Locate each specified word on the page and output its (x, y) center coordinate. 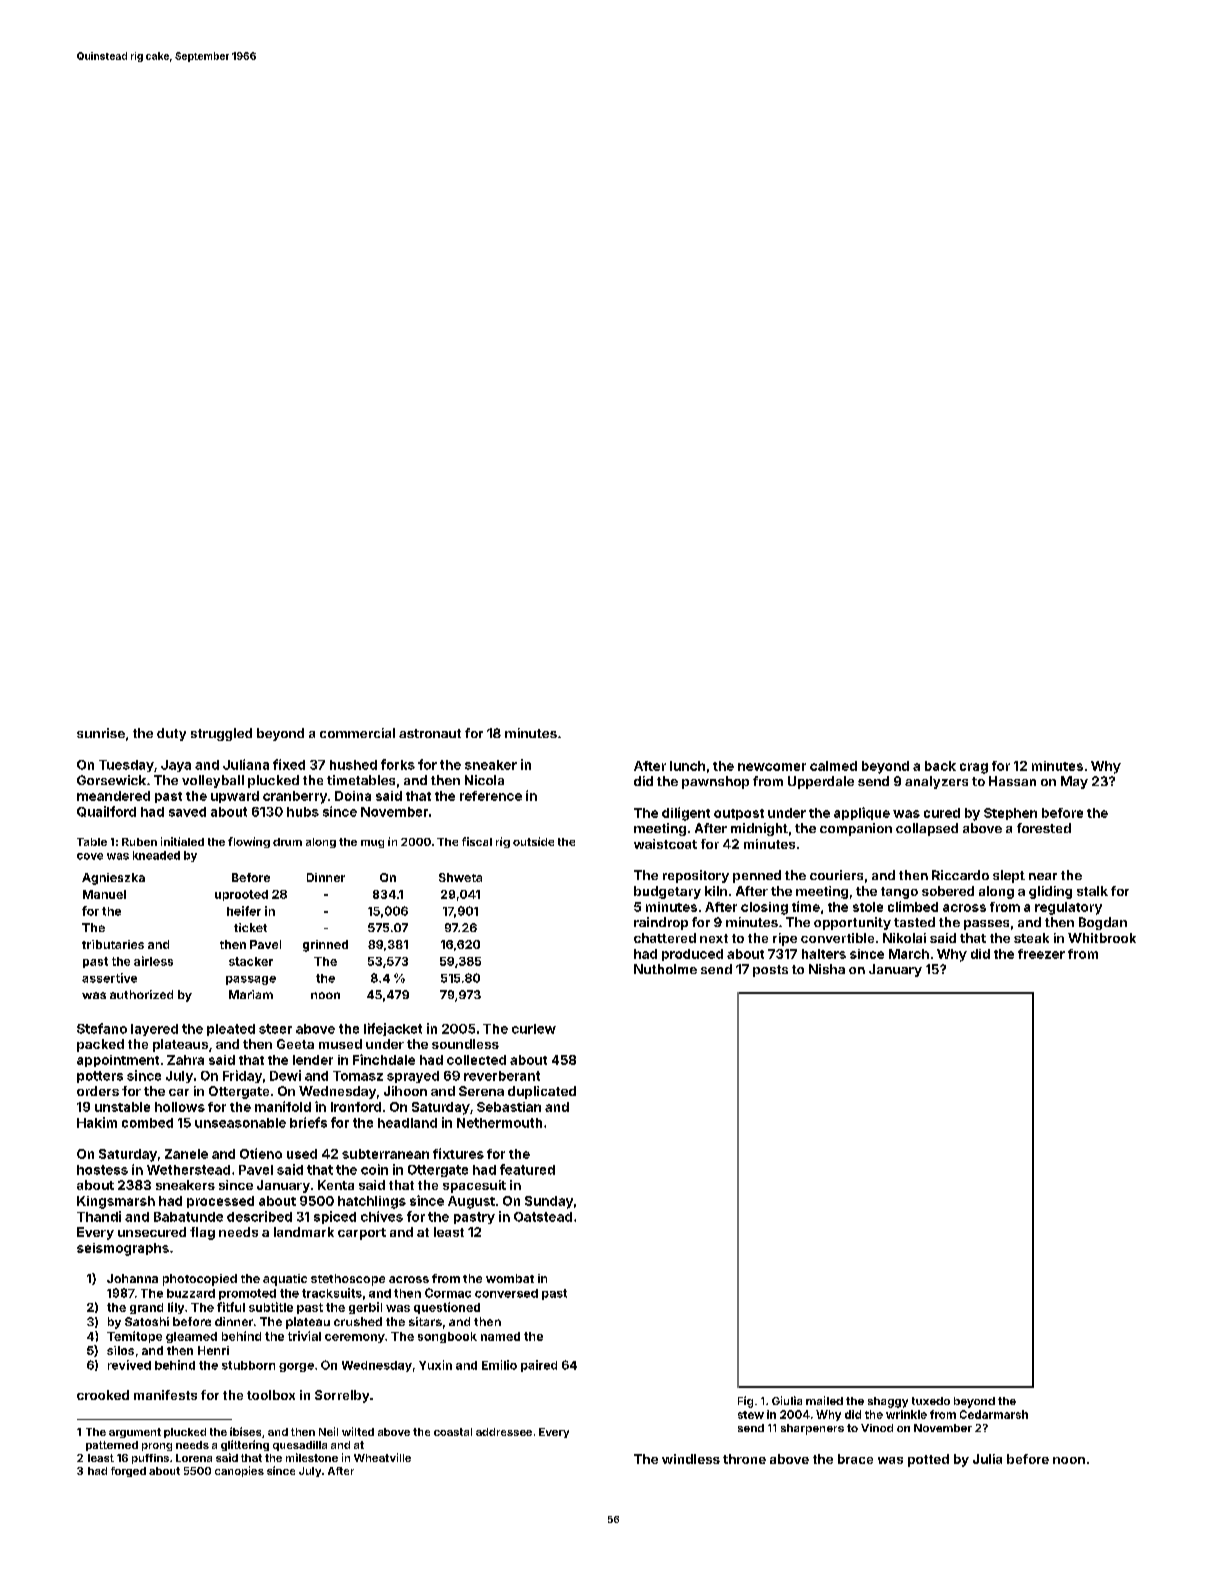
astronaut (430, 733)
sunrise (101, 733)
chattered (665, 938)
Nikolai (904, 938)
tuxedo (931, 1401)
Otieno (261, 1153)
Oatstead (543, 1217)
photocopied (200, 1280)
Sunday (549, 1202)
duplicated (542, 1092)
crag (974, 768)
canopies (239, 1471)
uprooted (241, 895)
